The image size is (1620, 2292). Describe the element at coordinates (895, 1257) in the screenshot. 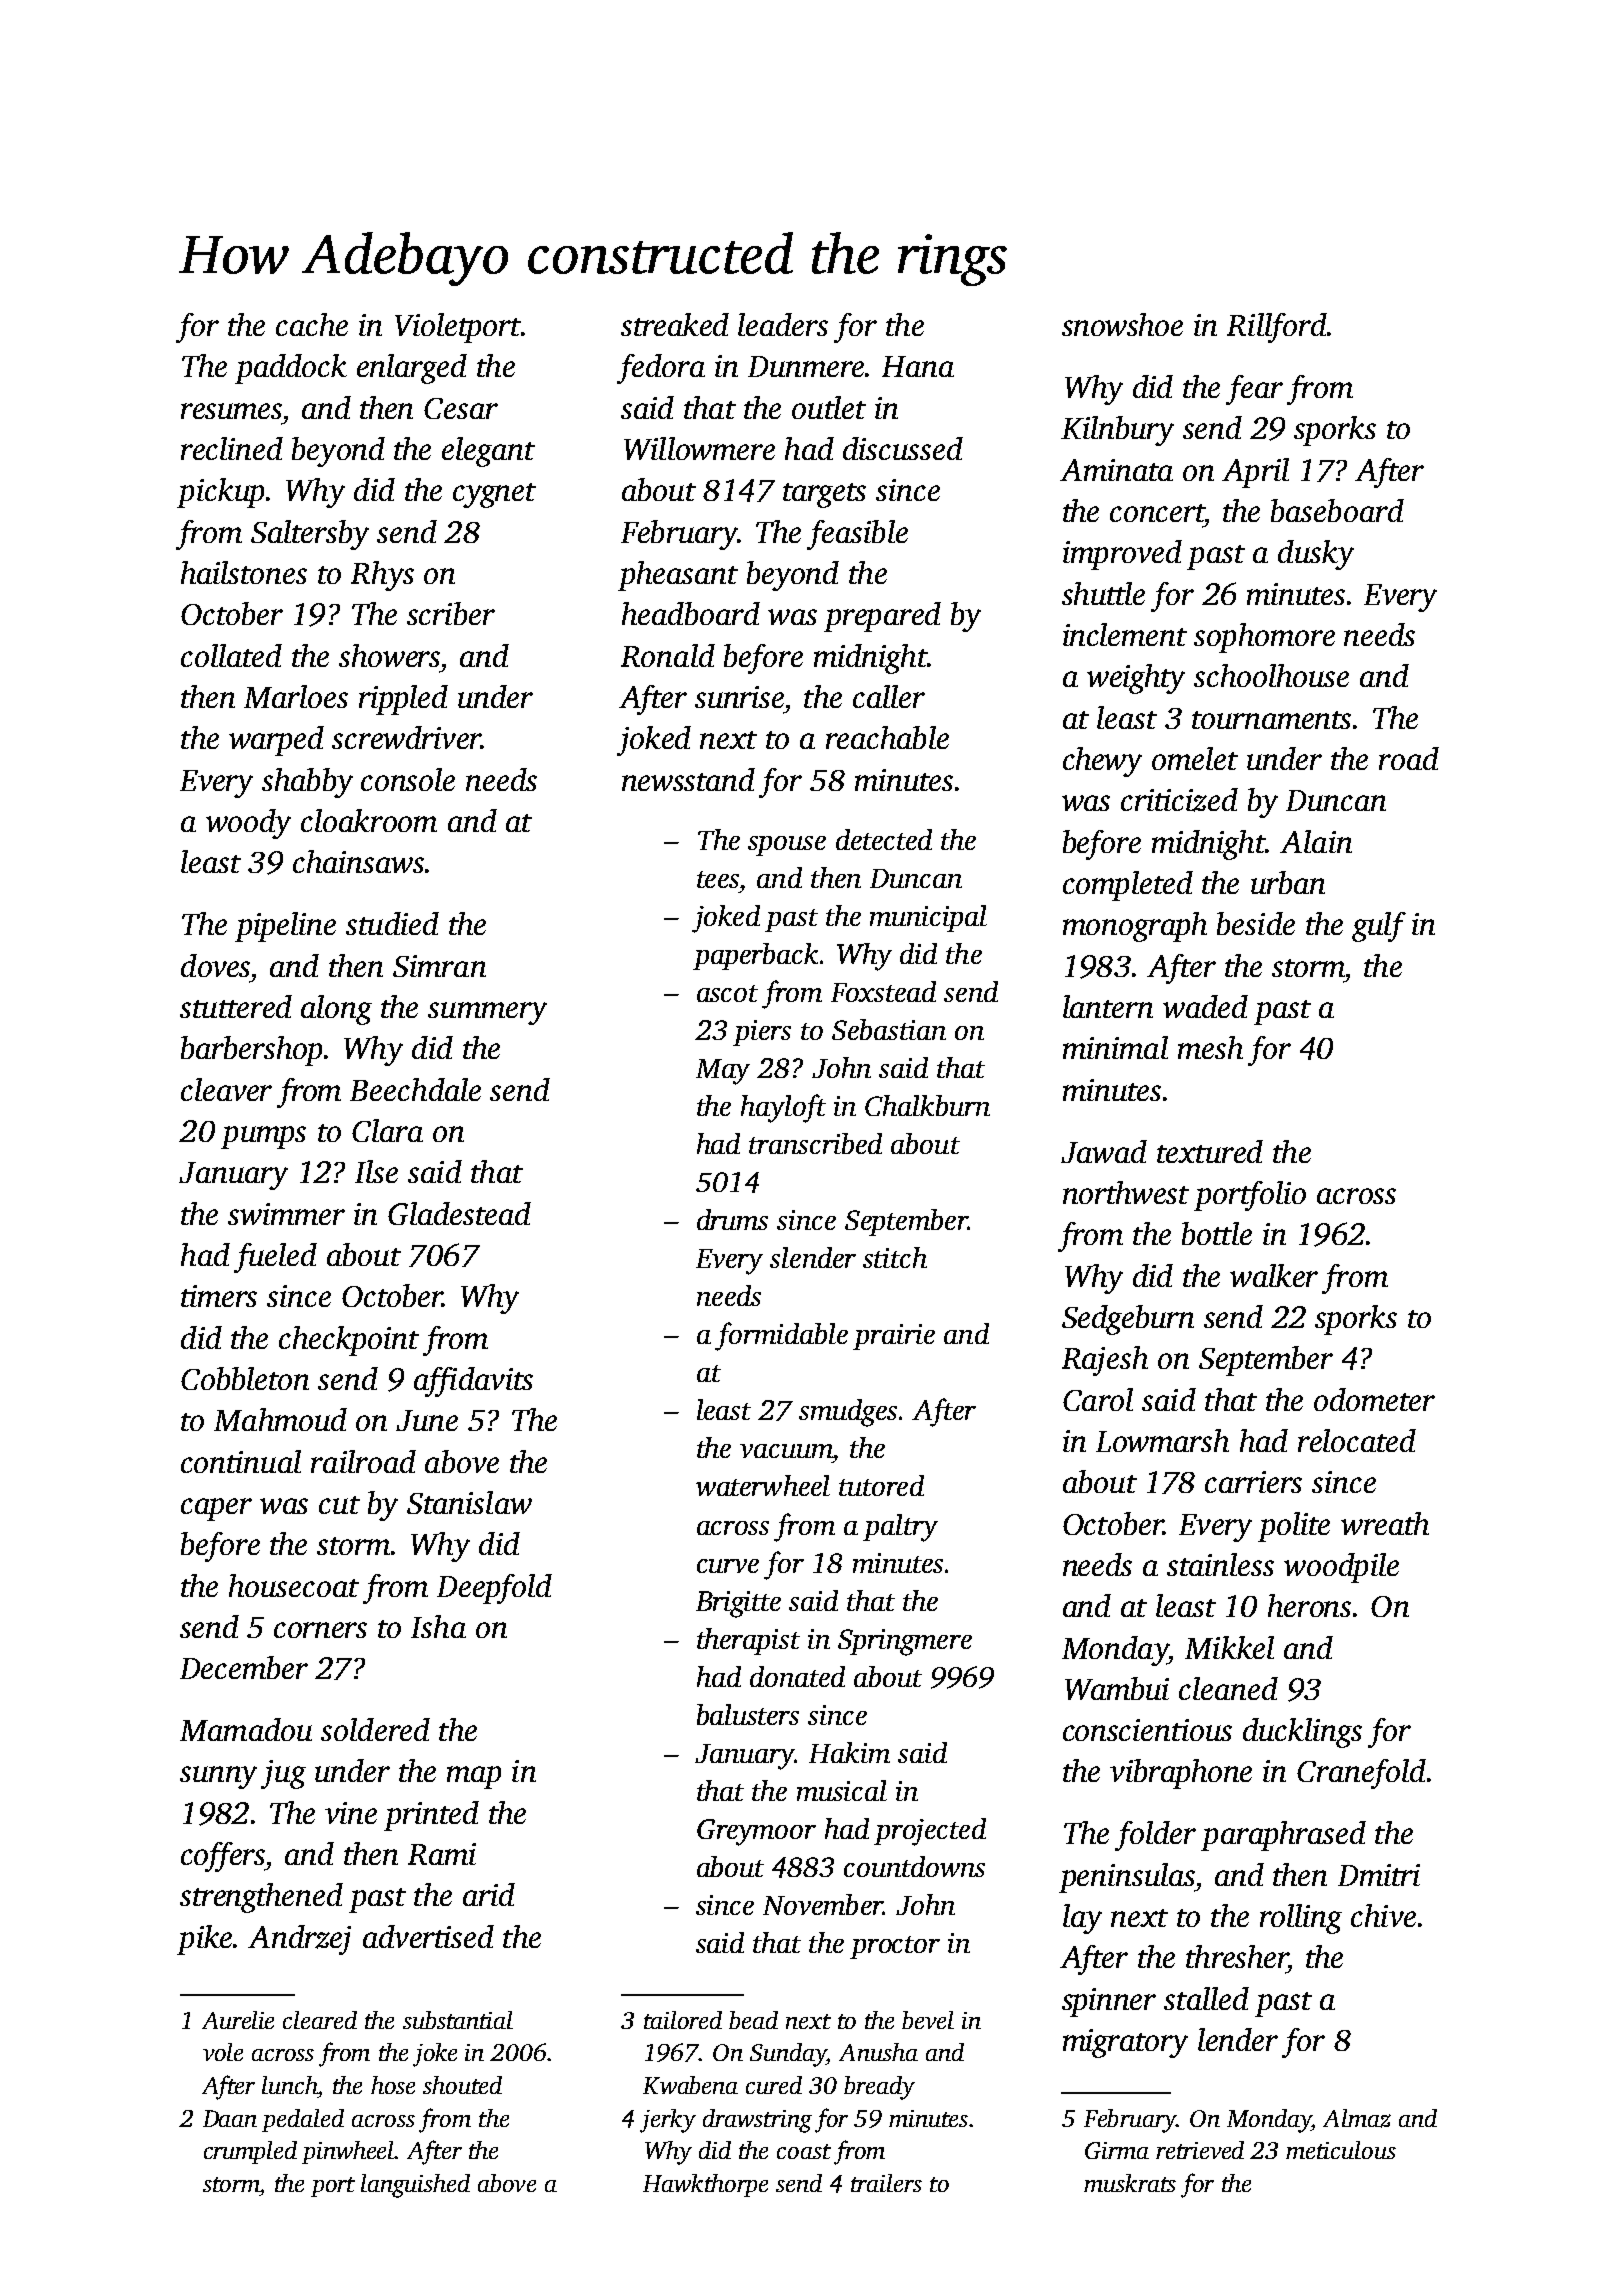

I see `stitch` at that location.
